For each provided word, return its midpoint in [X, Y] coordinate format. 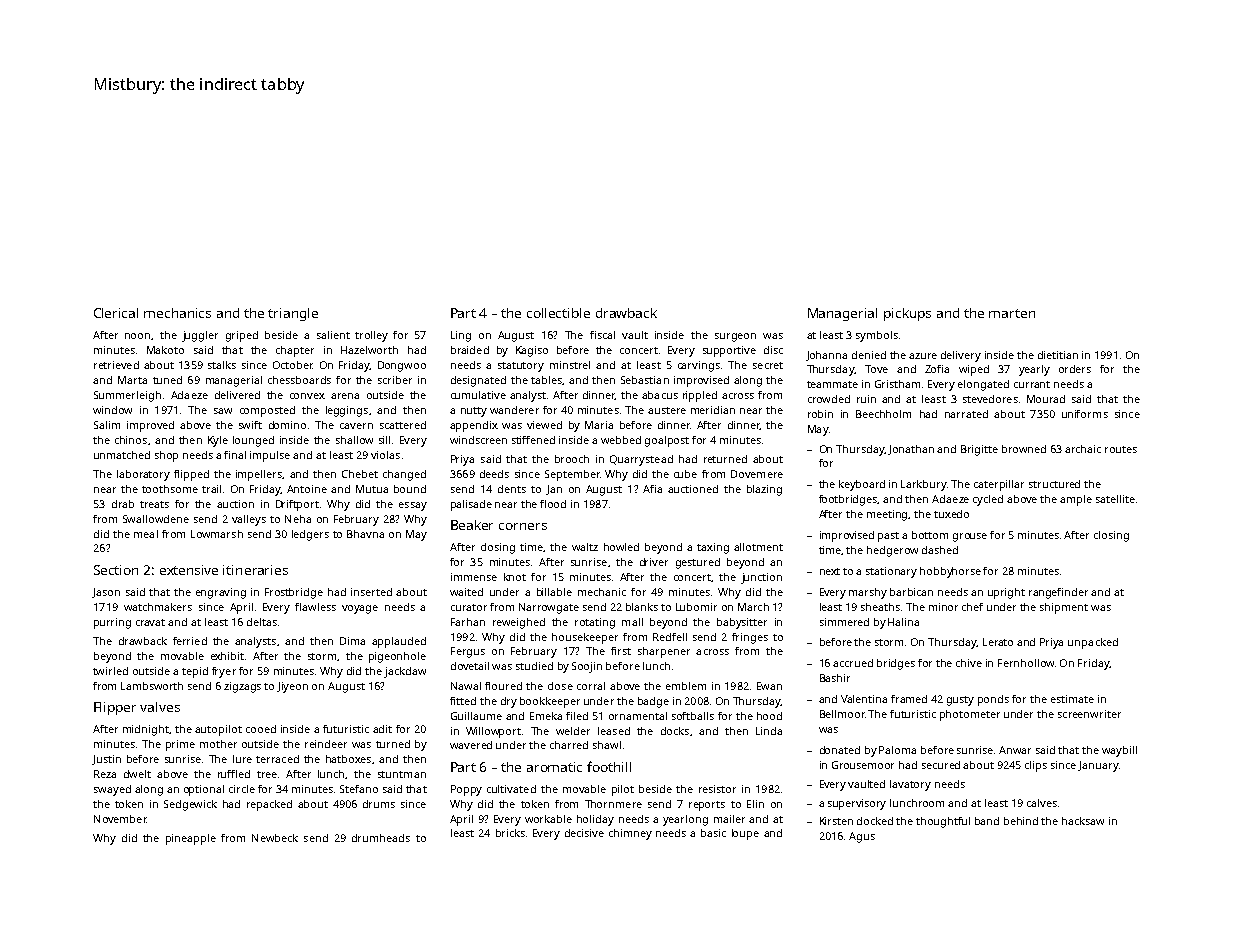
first [621, 651]
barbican [911, 592]
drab [123, 504]
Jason [106, 593]
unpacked [1093, 643]
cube [685, 474]
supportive [729, 351]
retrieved [116, 365]
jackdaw [405, 672]
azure [923, 356]
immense [474, 577]
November [120, 819]
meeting [888, 515]
